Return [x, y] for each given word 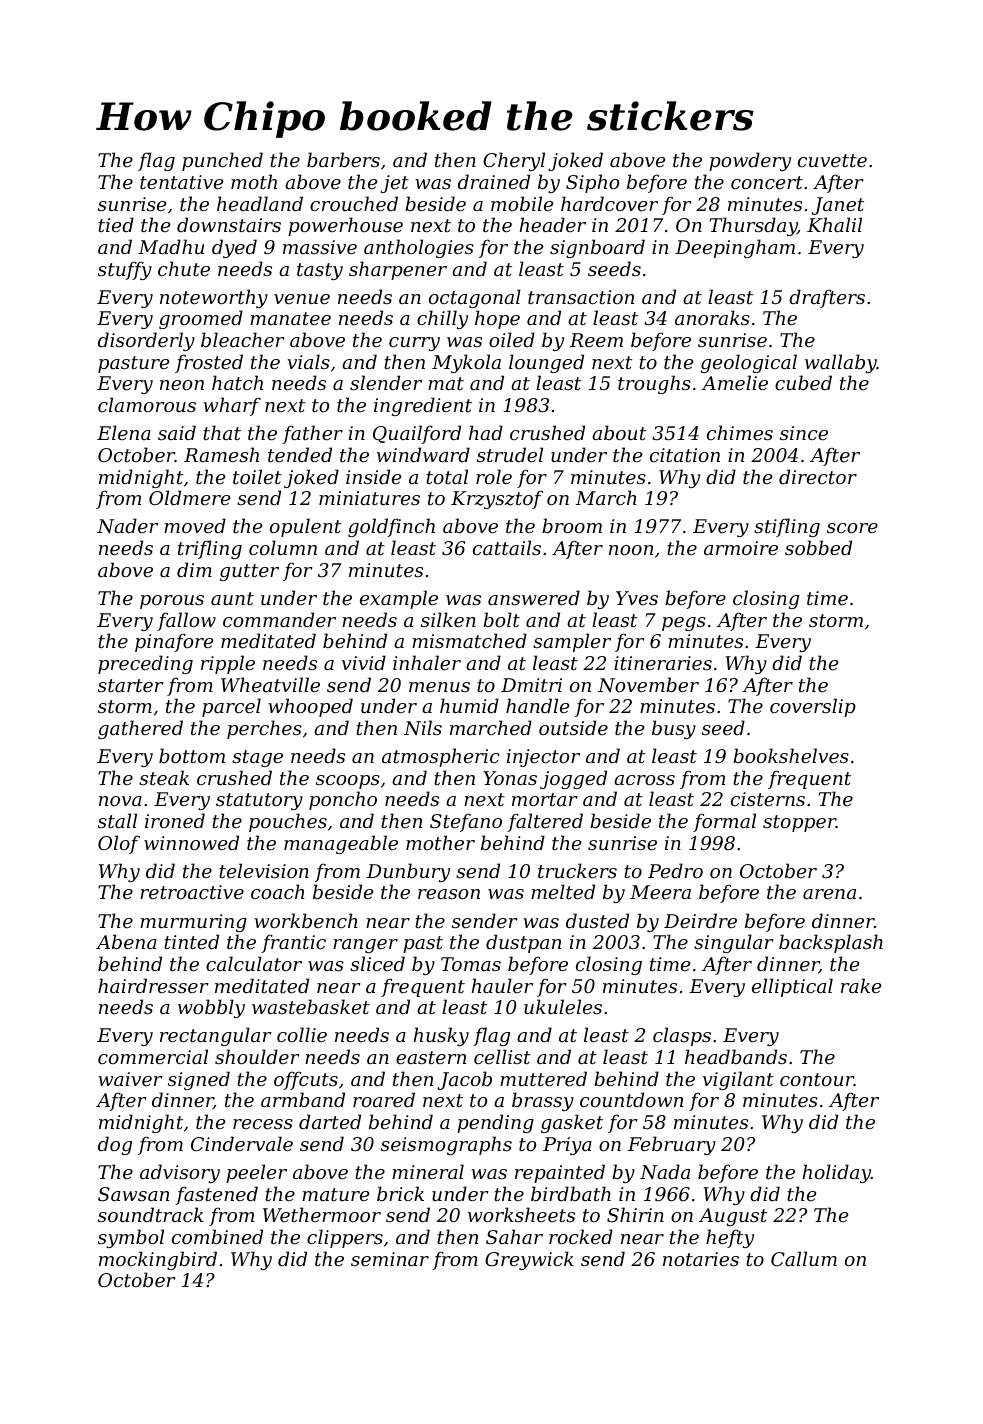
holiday [837, 1173]
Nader [127, 526]
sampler [572, 642]
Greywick [529, 1260]
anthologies [419, 248]
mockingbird [158, 1260]
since [804, 433]
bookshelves [791, 755]
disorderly [146, 341]
